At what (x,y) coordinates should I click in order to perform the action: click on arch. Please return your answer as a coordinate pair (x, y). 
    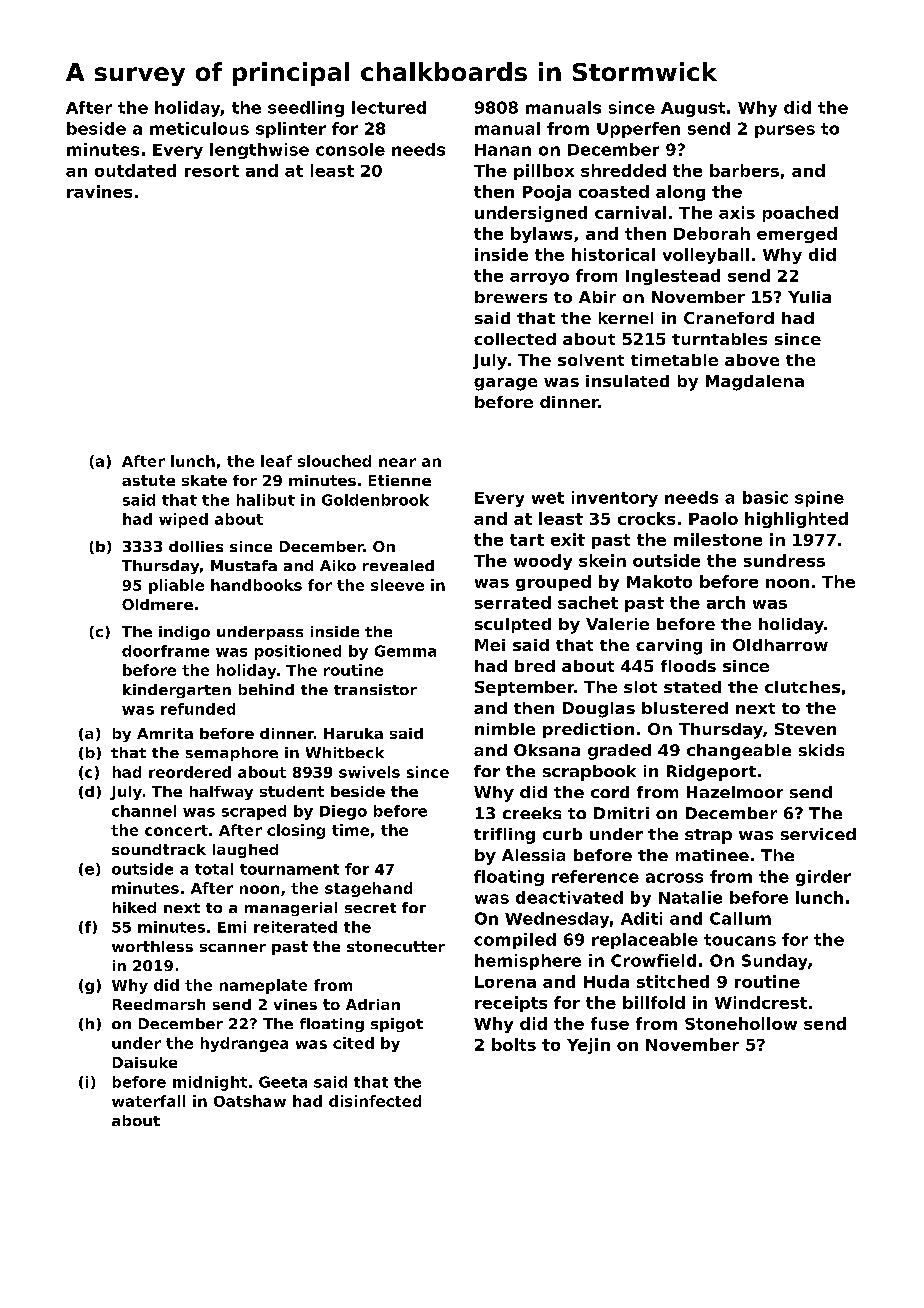
    Looking at the image, I should click on (726, 602).
